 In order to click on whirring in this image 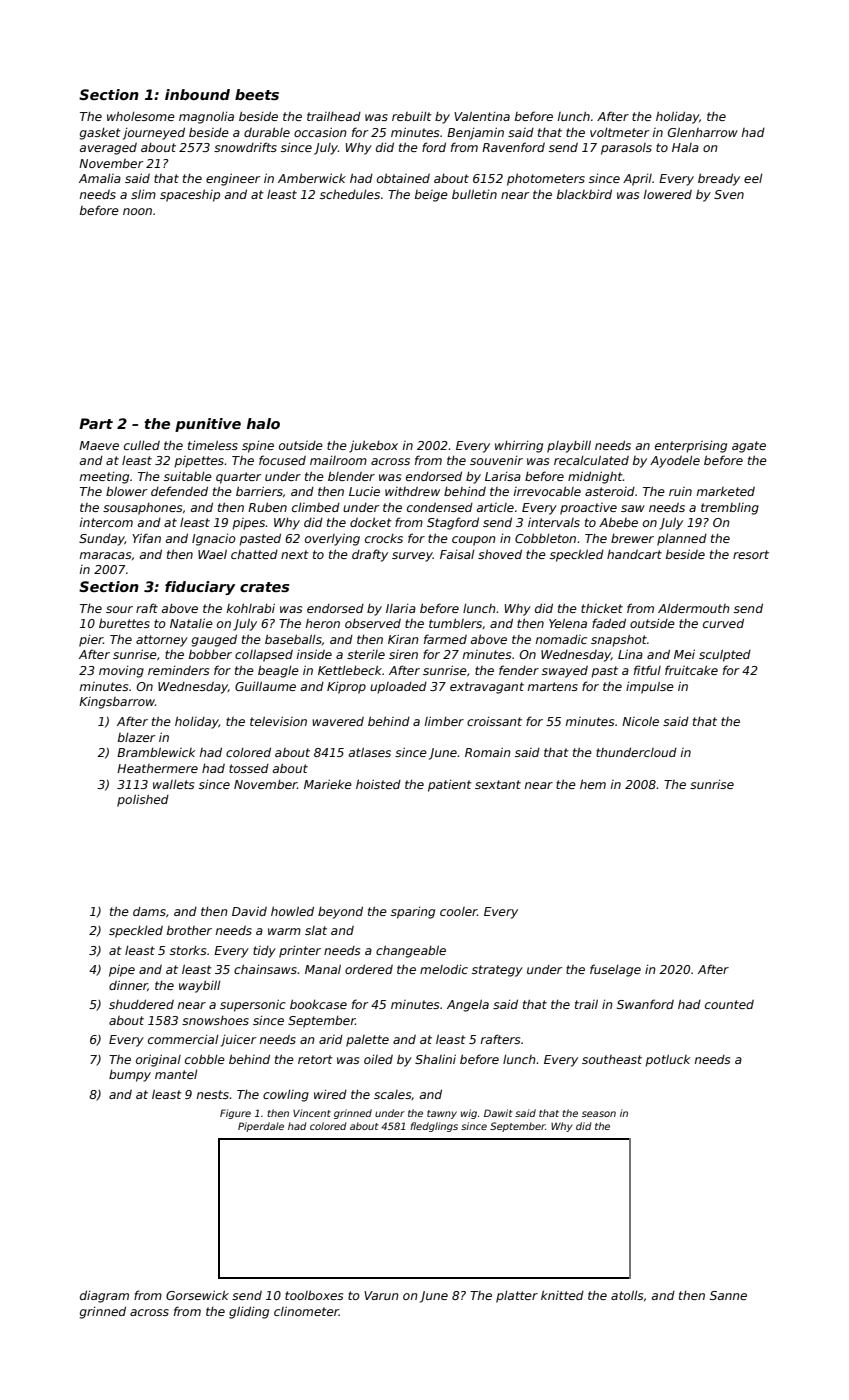, I will do `click(519, 446)`.
